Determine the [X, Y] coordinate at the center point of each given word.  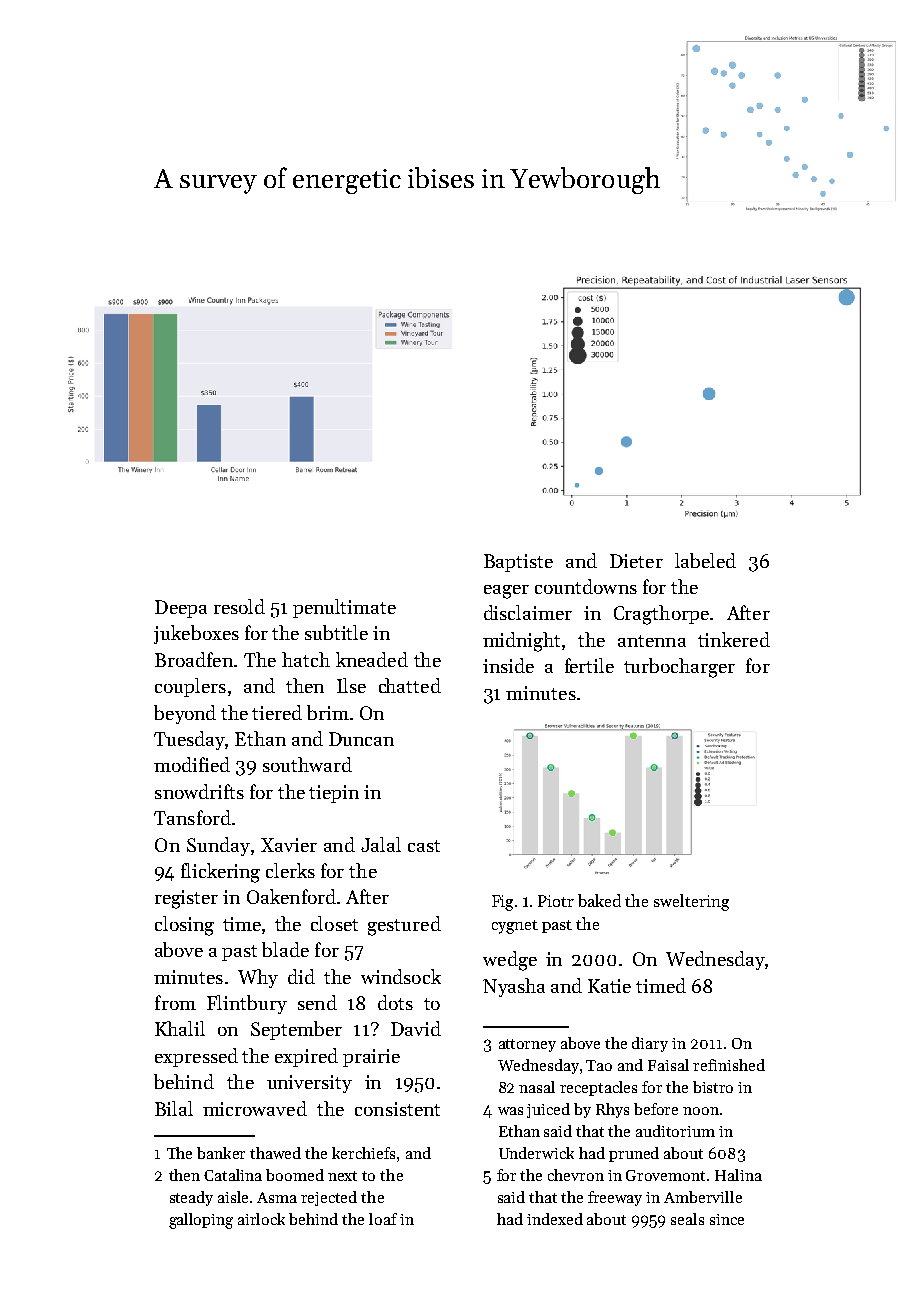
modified [192, 764]
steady [191, 1198]
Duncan [361, 739]
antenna [652, 641]
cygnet [515, 927]
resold [239, 606]
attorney [527, 1045]
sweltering [691, 902]
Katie [609, 986]
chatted [410, 685]
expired [306, 1057]
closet [334, 923]
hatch [306, 659]
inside [508, 665]
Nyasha [514, 987]
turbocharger [679, 668]
